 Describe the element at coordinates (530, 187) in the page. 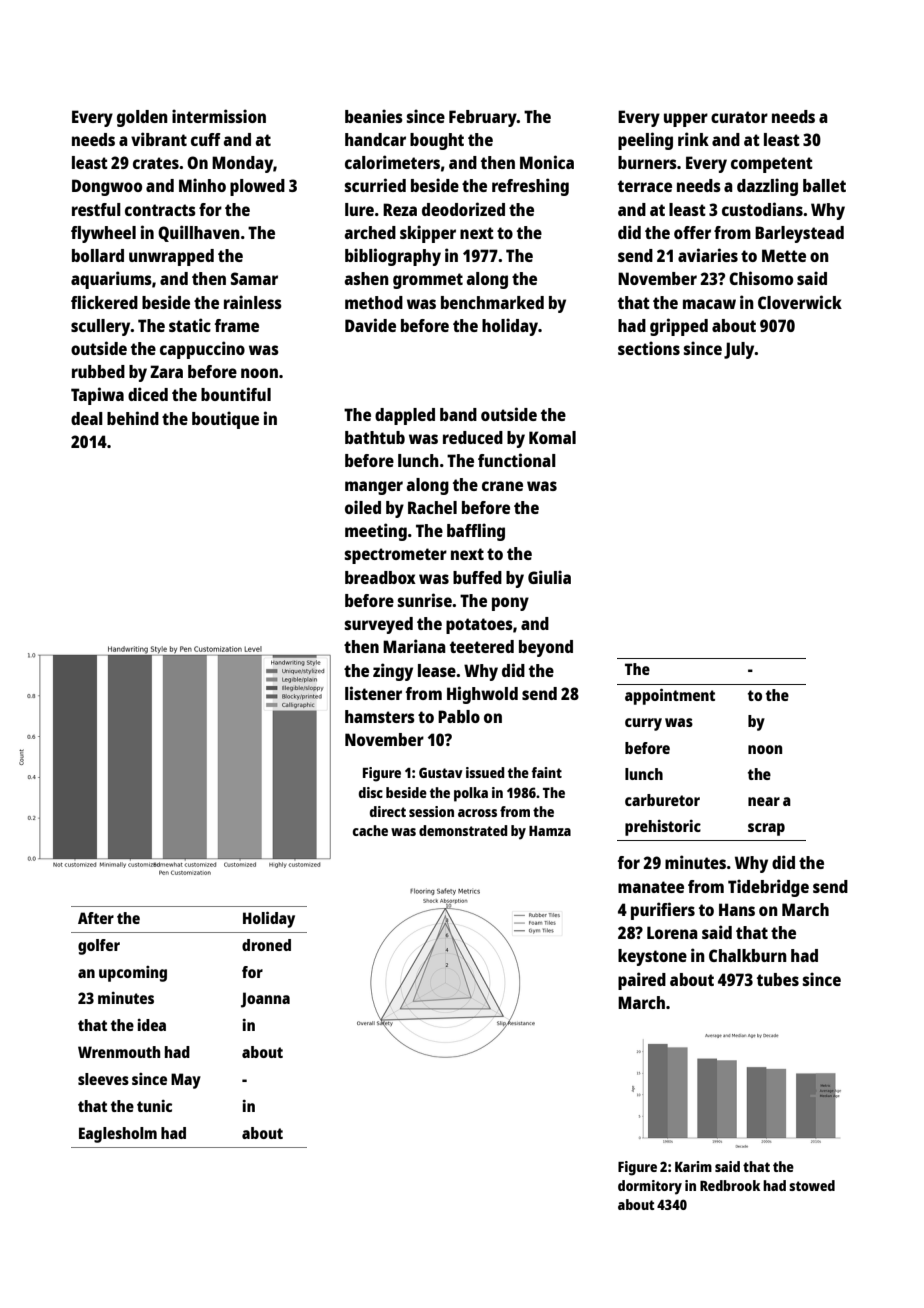

I see `refreshing` at that location.
